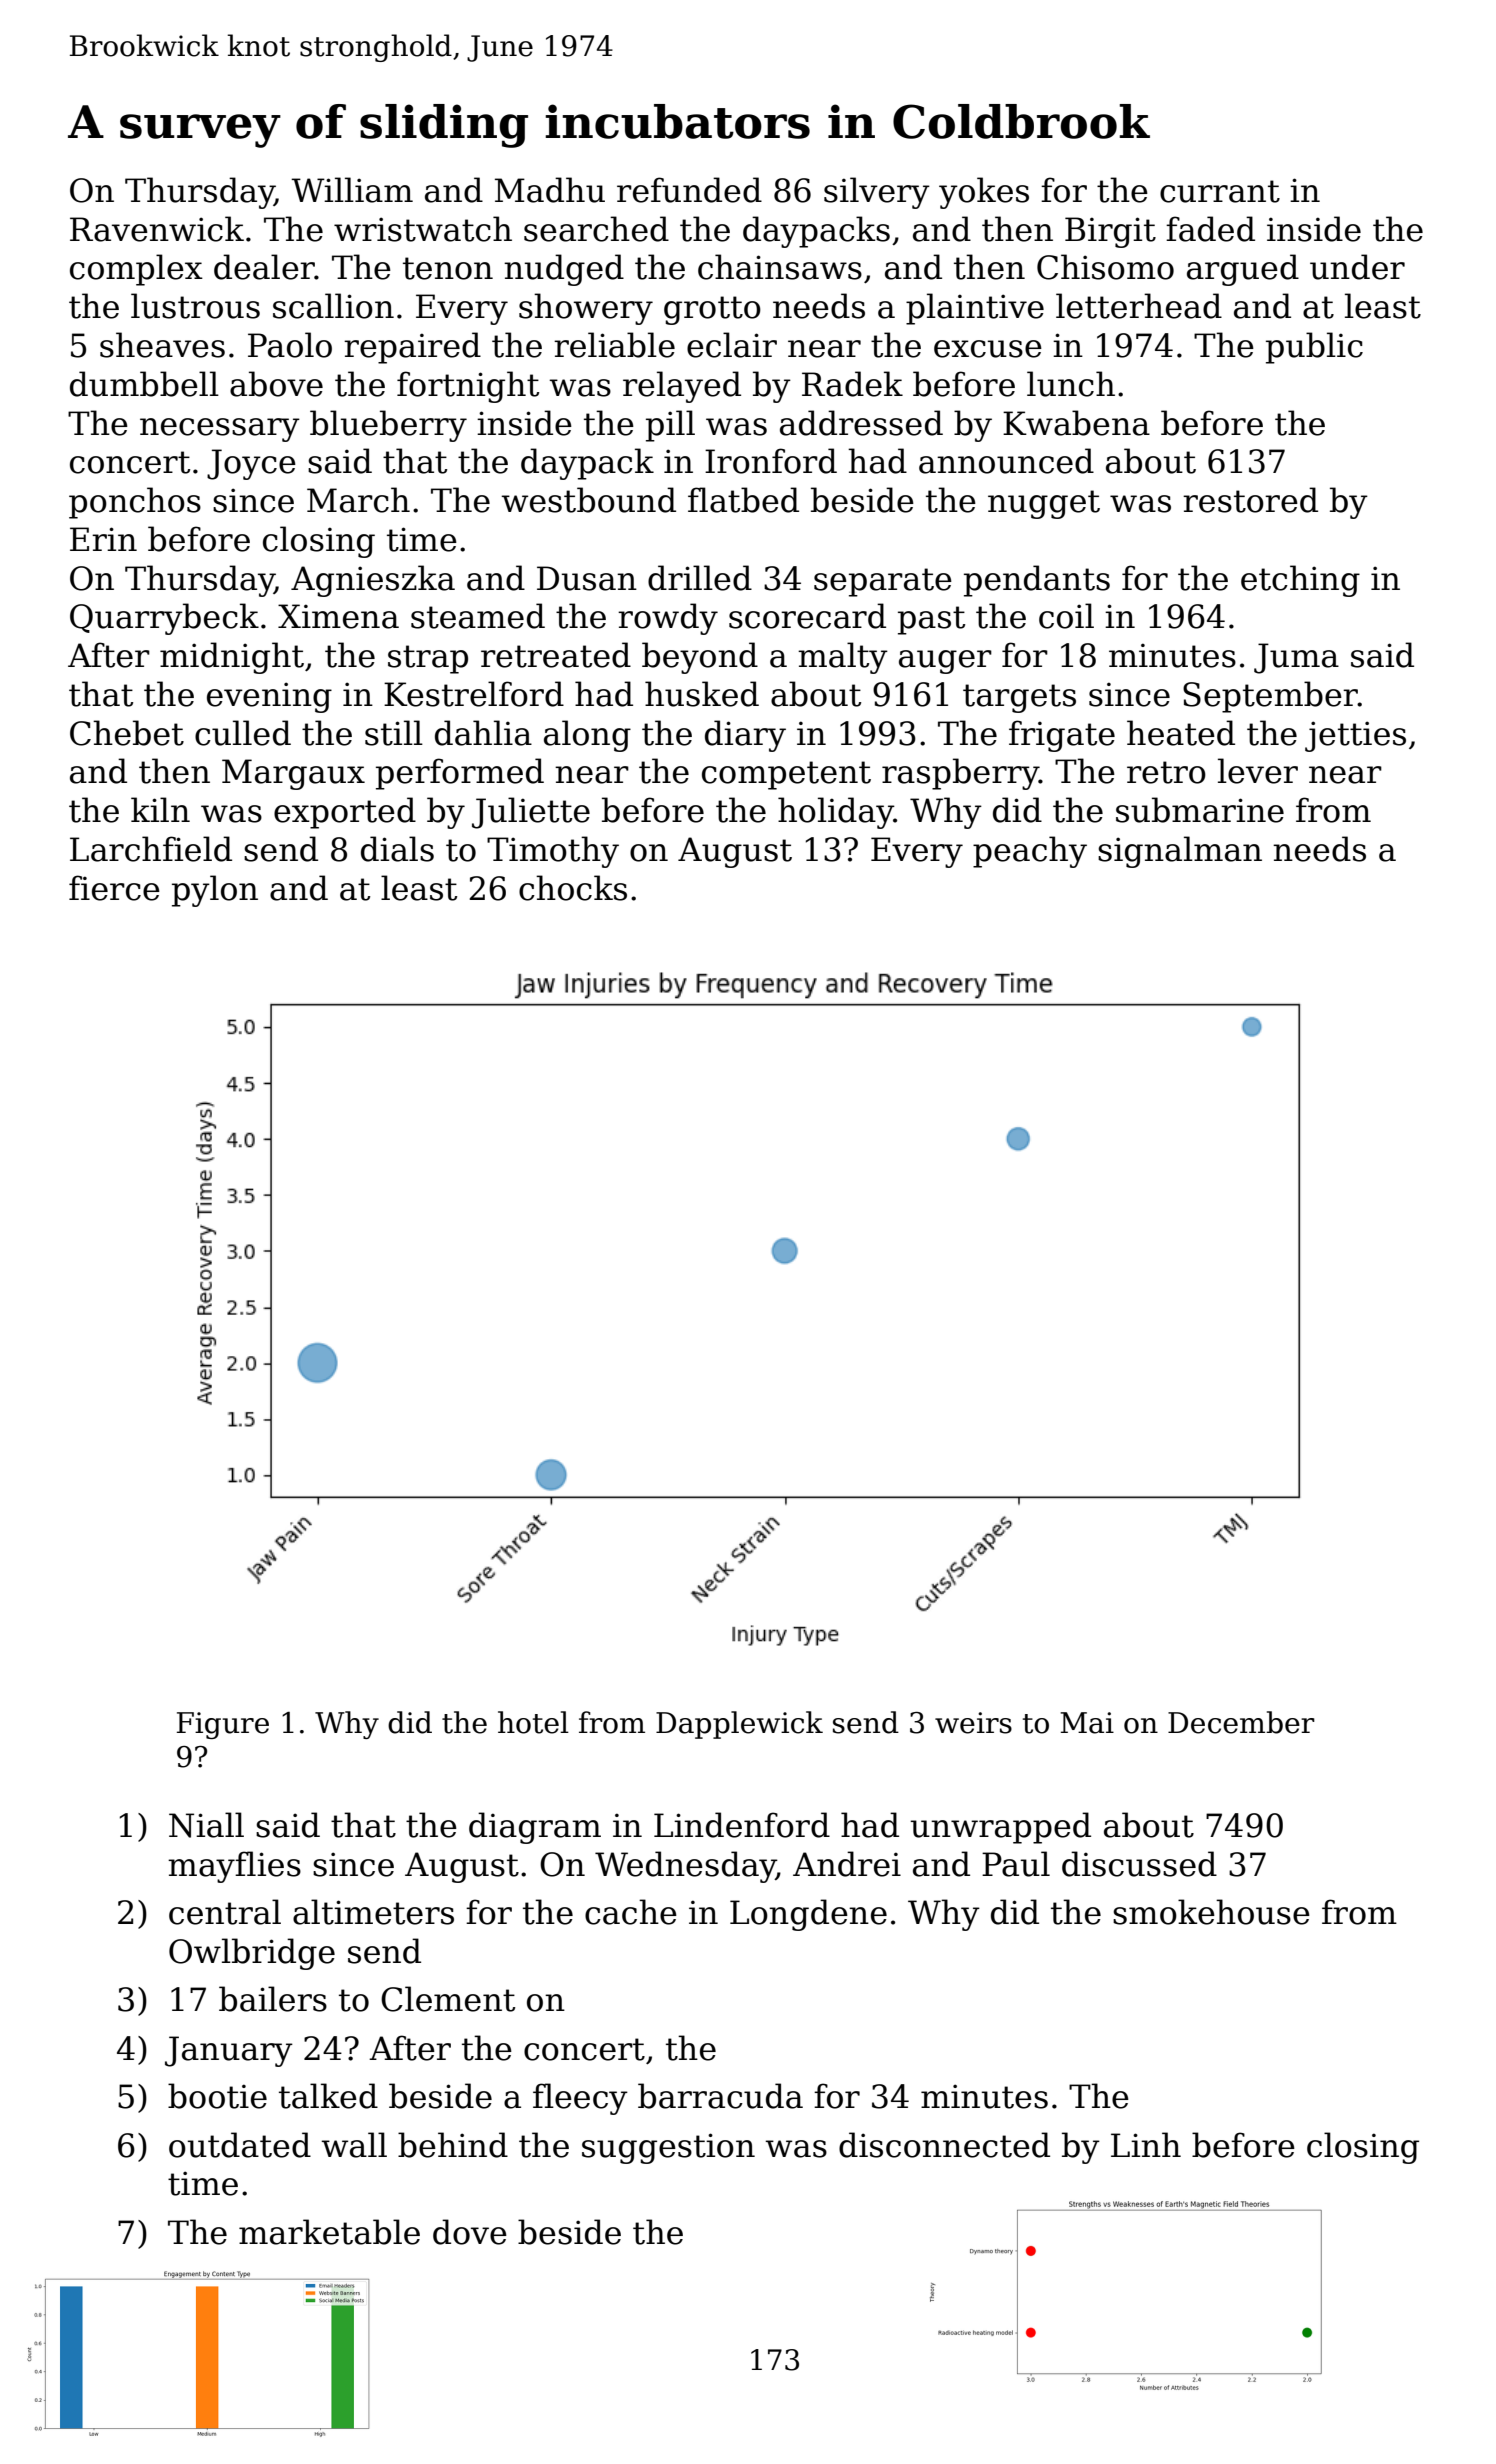  What do you see at coordinates (215, 891) in the image?
I see `pylon` at bounding box center [215, 891].
